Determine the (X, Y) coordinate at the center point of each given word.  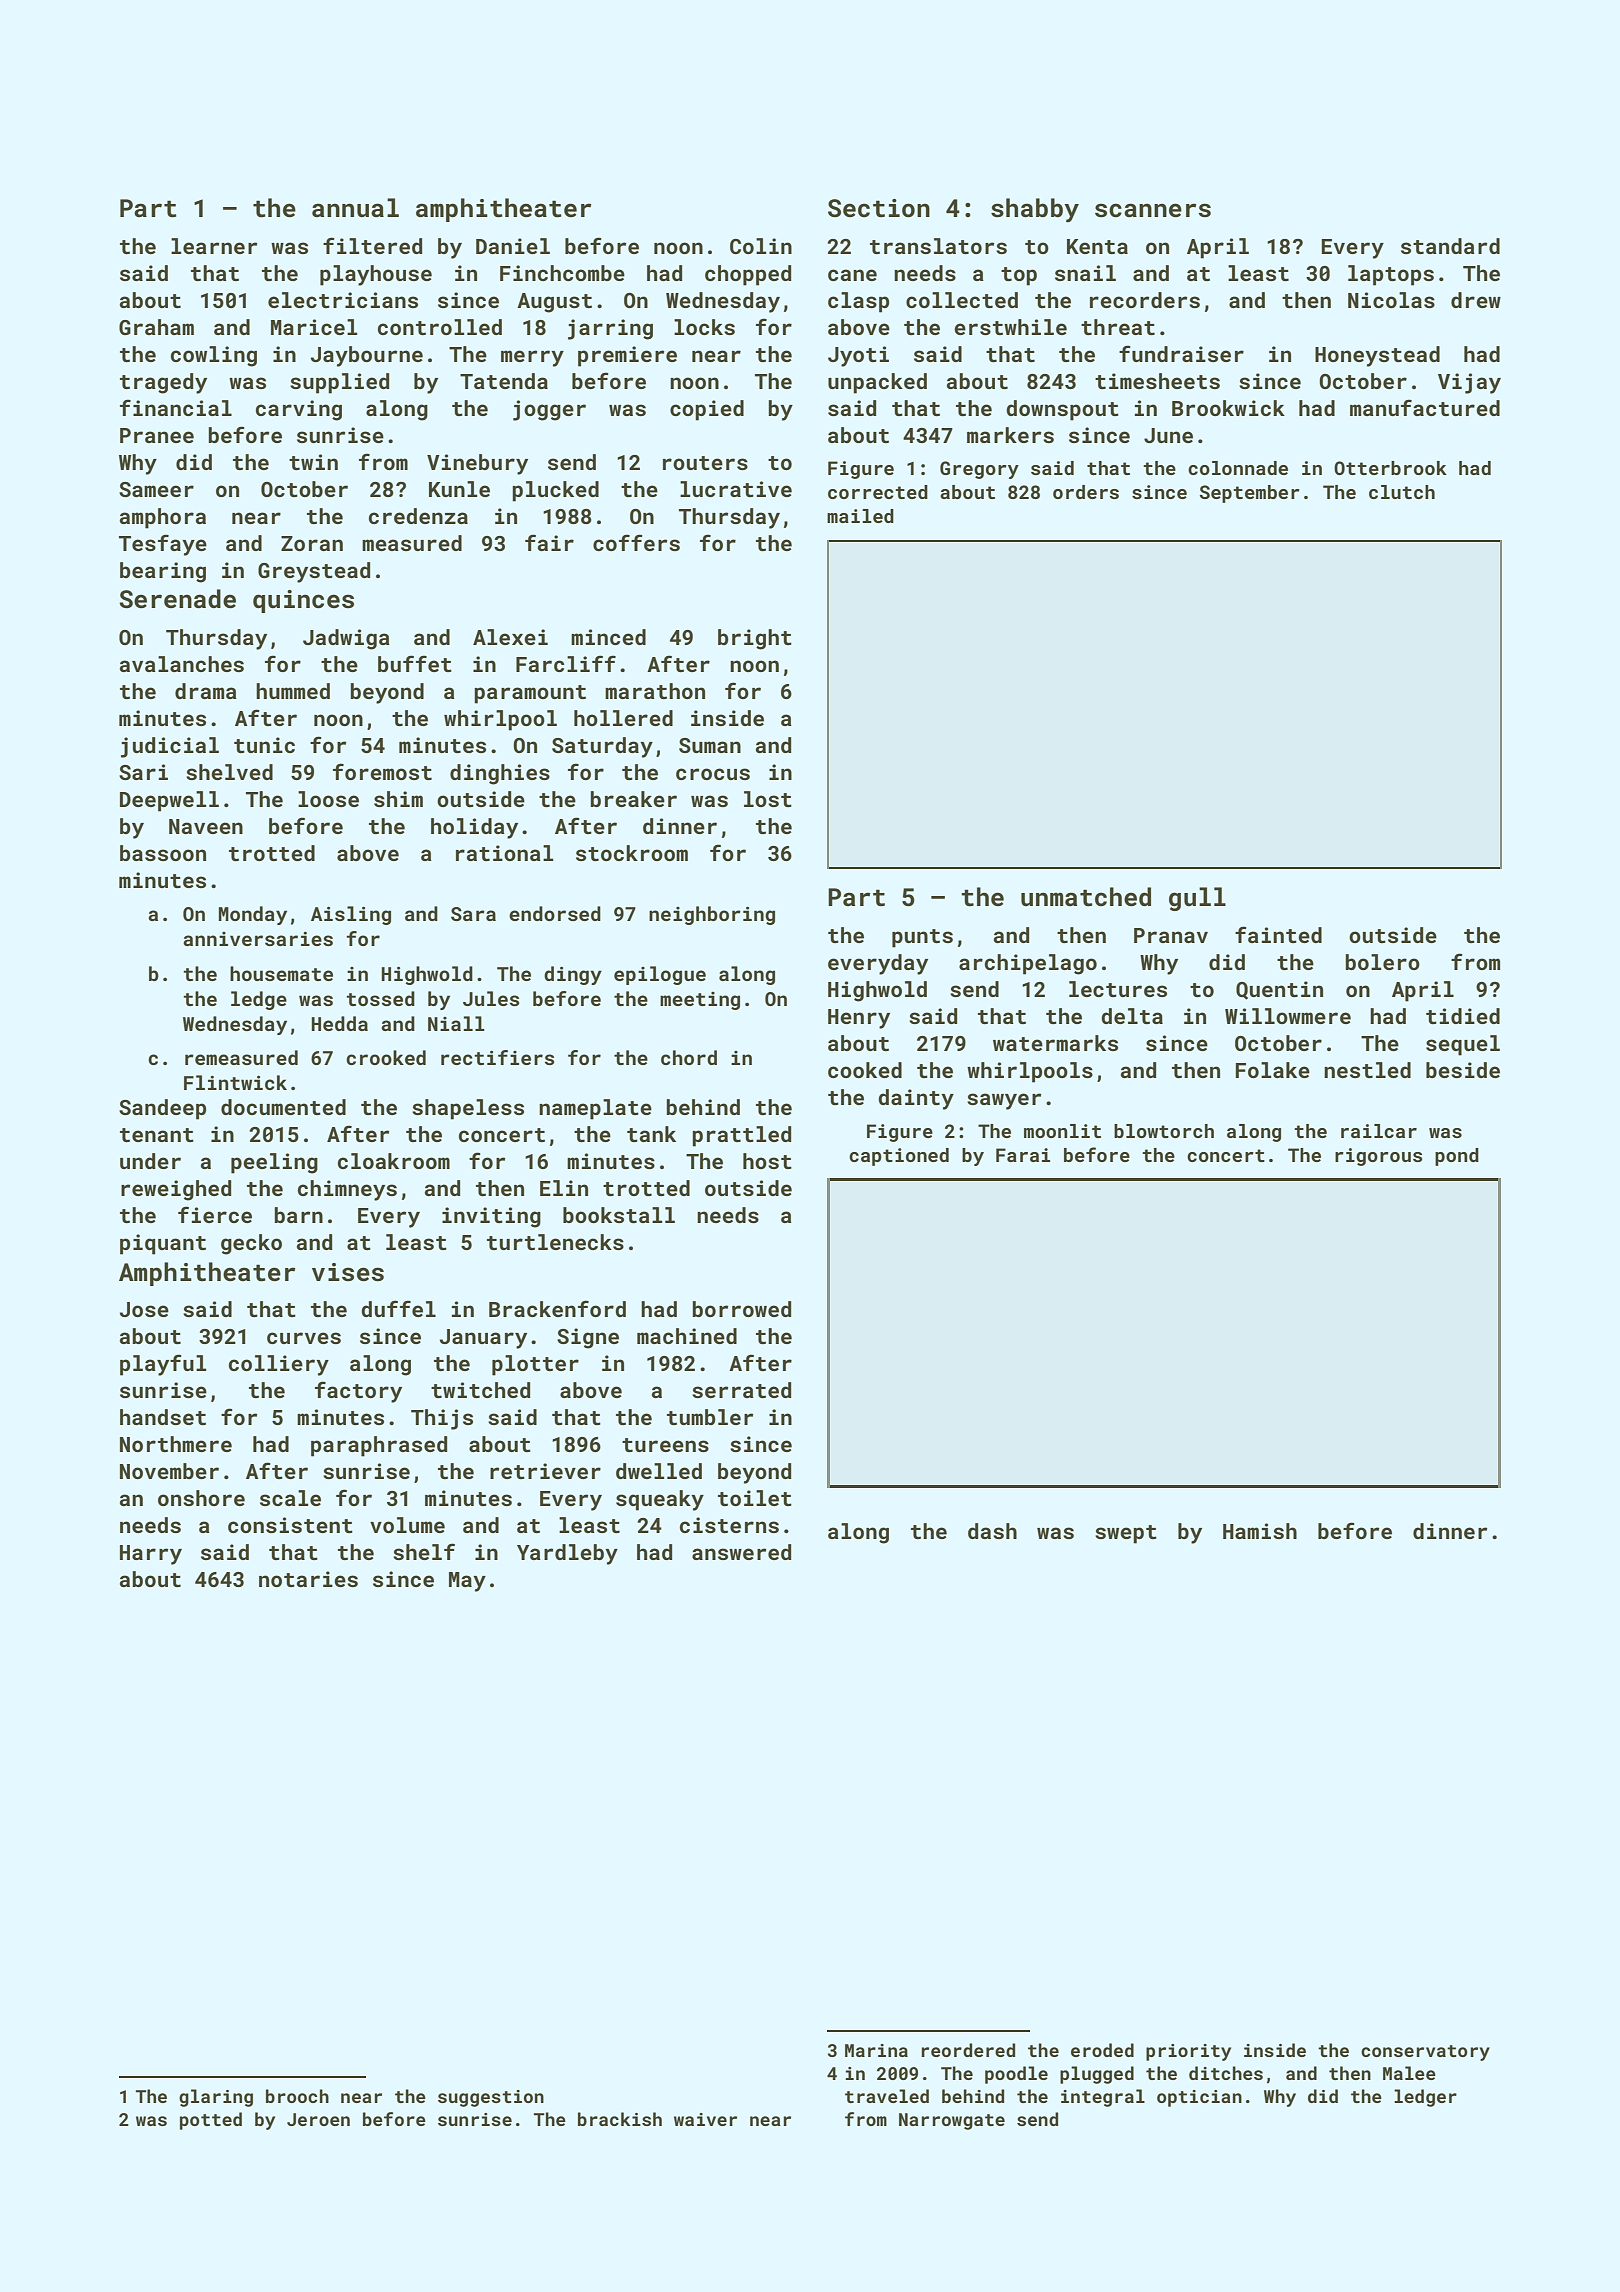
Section (879, 208)
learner (214, 246)
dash (992, 1531)
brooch (297, 2096)
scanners (1153, 210)
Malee (1409, 2073)
